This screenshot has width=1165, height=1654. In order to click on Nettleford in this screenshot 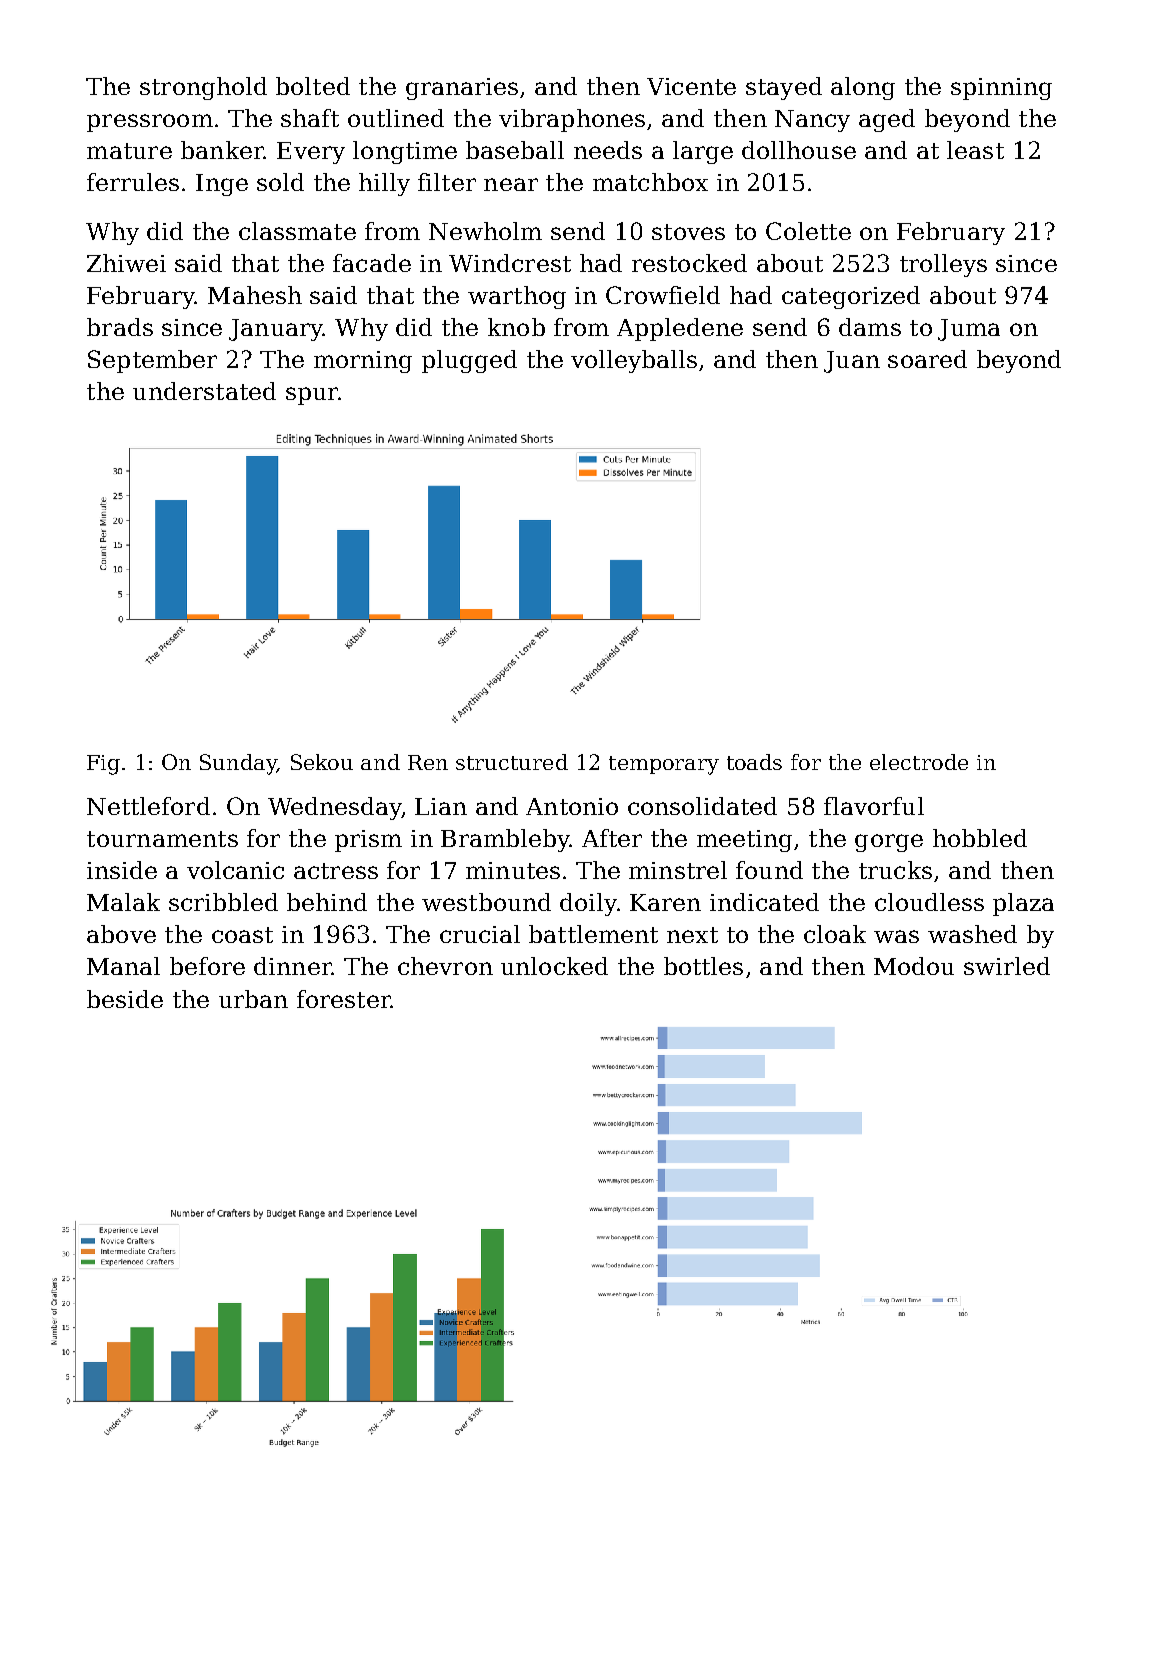, I will do `click(148, 806)`.
